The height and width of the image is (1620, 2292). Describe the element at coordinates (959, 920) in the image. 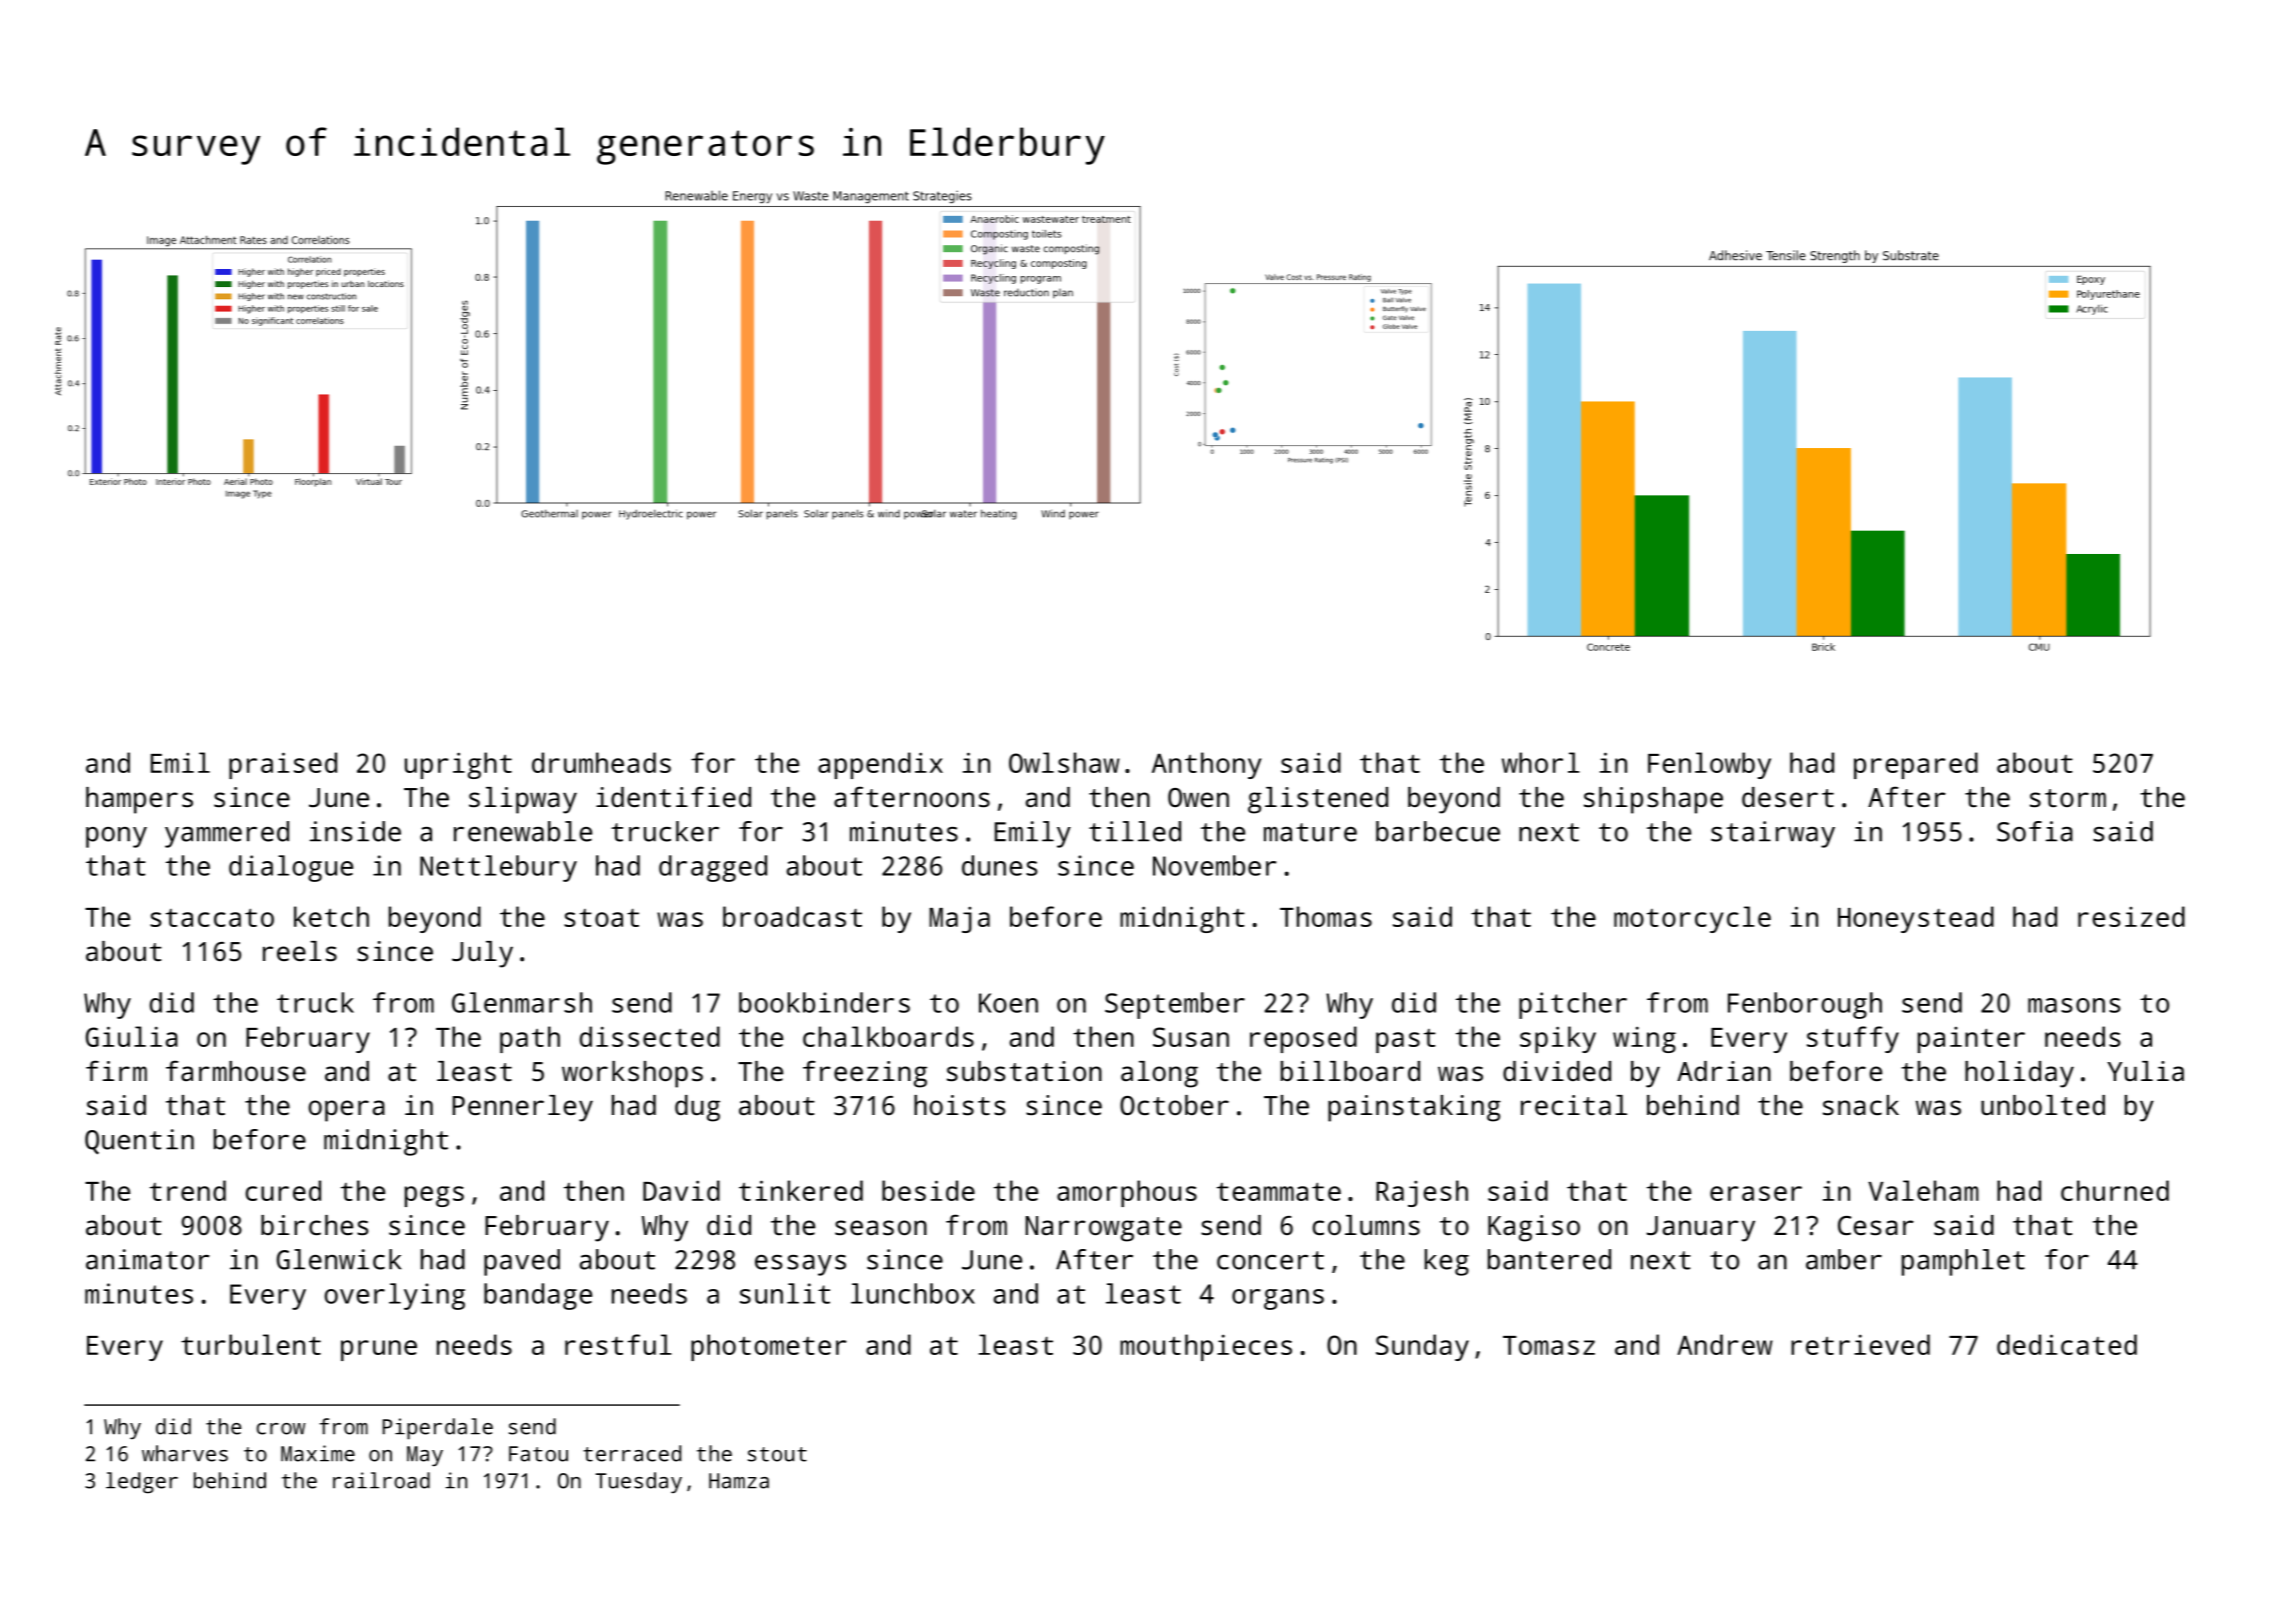

I see `Maja` at that location.
